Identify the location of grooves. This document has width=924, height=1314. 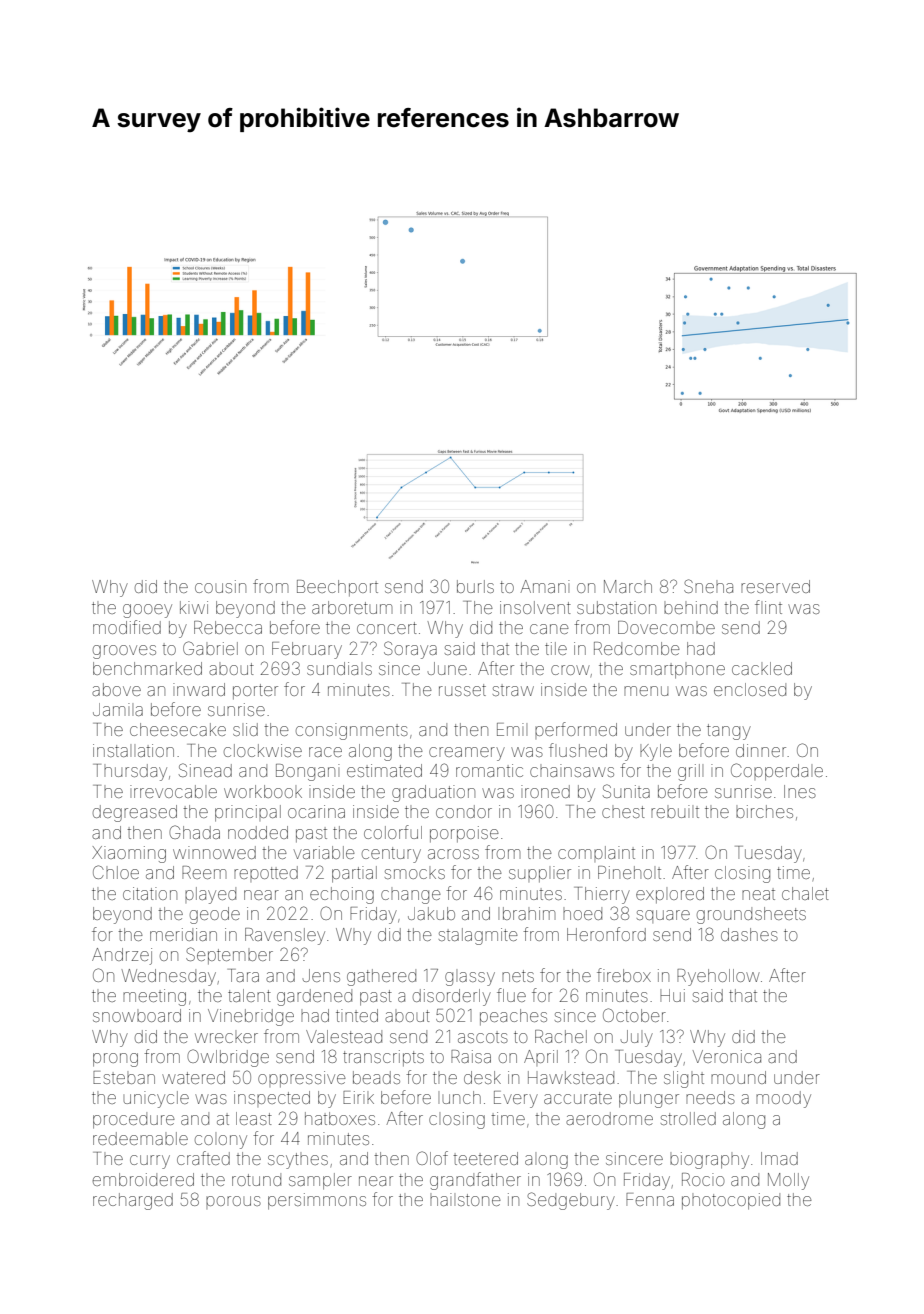
(124, 652).
